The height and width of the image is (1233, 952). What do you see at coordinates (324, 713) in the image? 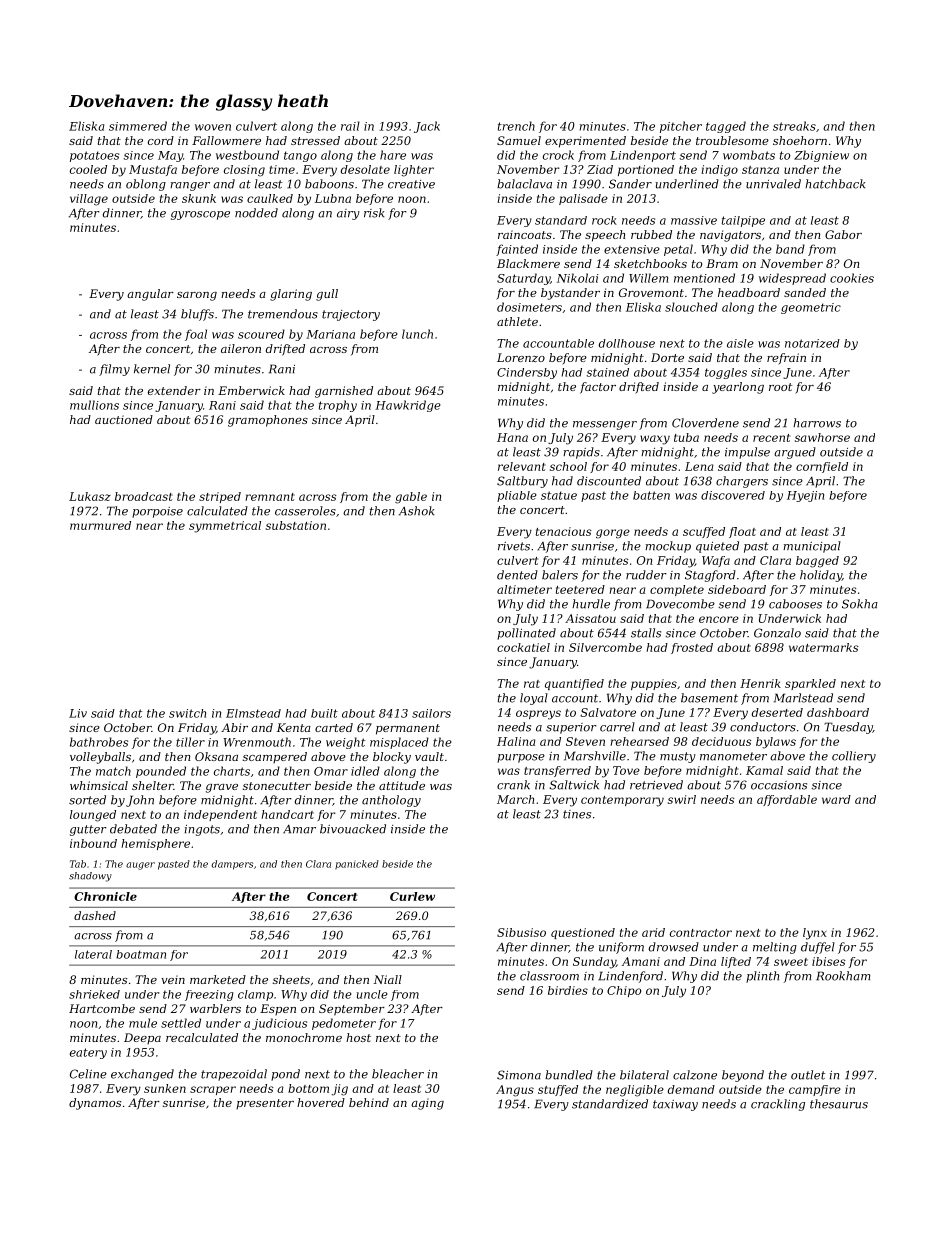
I see `built` at bounding box center [324, 713].
